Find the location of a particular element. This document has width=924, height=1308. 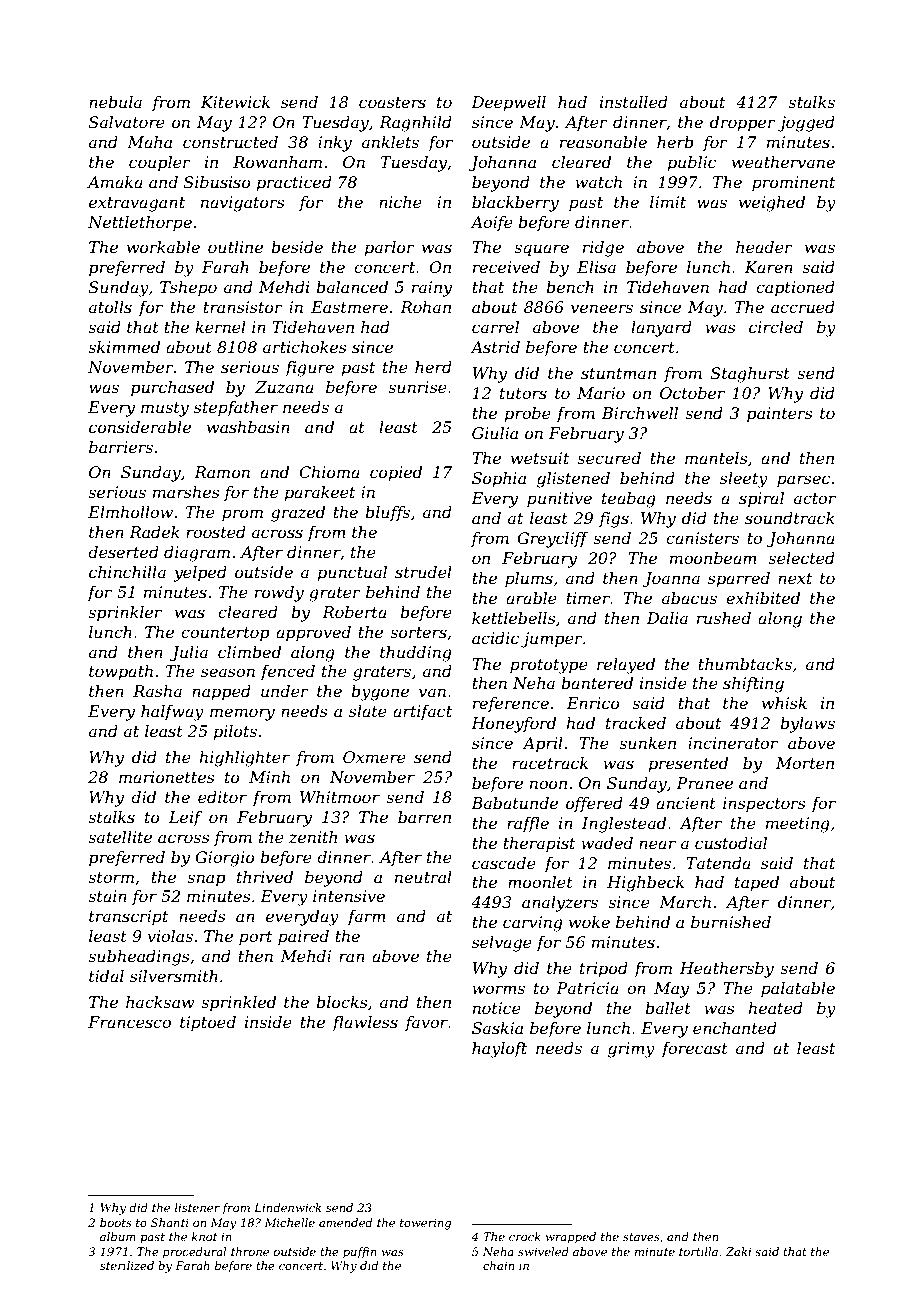

Sophia is located at coordinates (499, 480).
